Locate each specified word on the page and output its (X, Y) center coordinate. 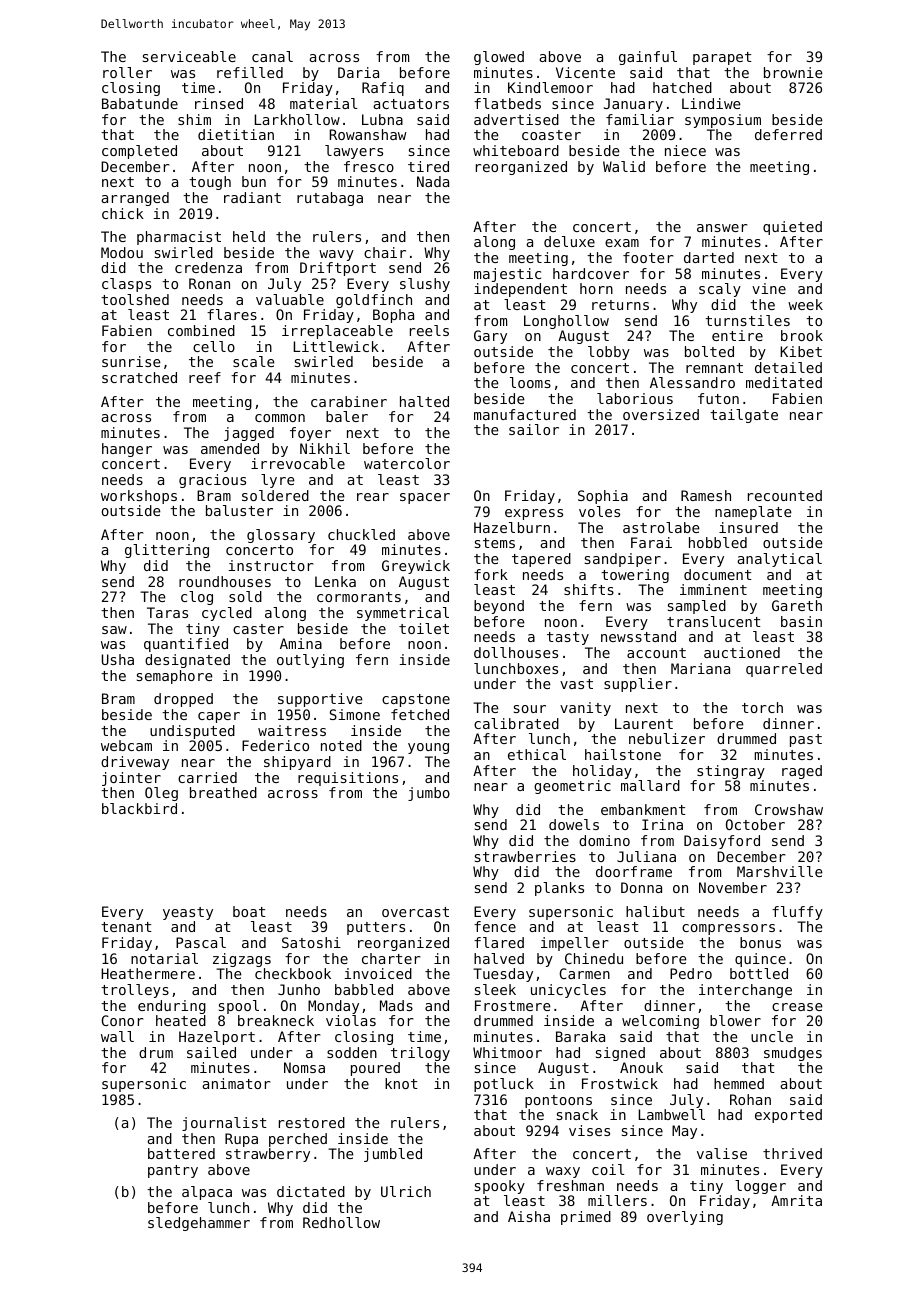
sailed (211, 1052)
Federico (275, 745)
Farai (651, 542)
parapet (722, 58)
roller (127, 72)
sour (530, 709)
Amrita (796, 1200)
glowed (499, 58)
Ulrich (406, 1191)
